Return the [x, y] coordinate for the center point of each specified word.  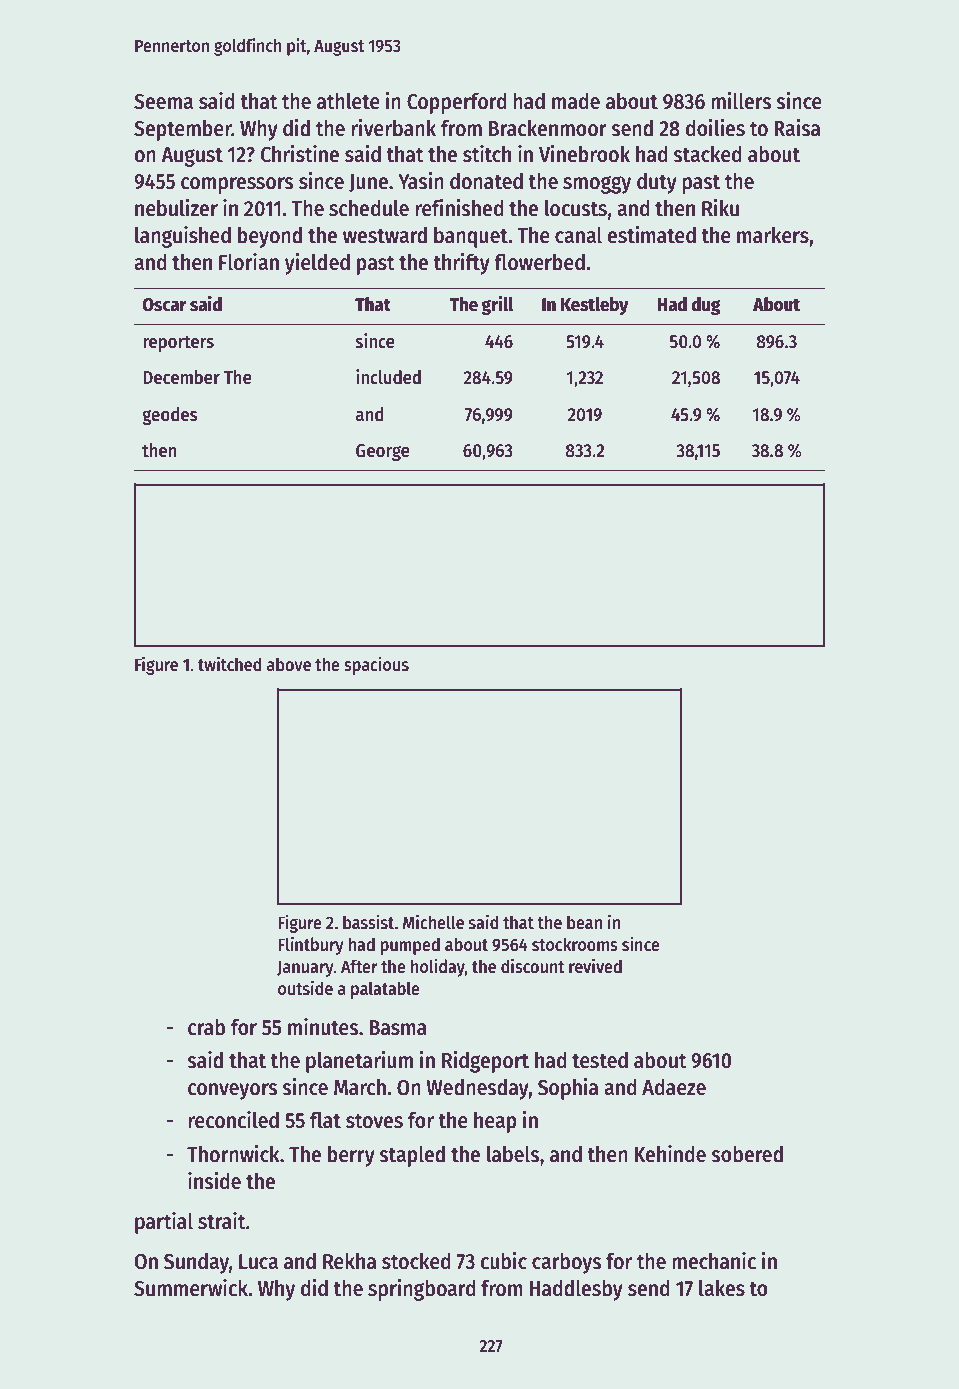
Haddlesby [576, 1290]
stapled [412, 1156]
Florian [249, 262]
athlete [348, 101]
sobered [747, 1154]
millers [741, 101]
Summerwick [191, 1288]
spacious [376, 666]
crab [206, 1027]
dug [706, 306]
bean [584, 922]
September [183, 130]
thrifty [461, 264]
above [289, 664]
